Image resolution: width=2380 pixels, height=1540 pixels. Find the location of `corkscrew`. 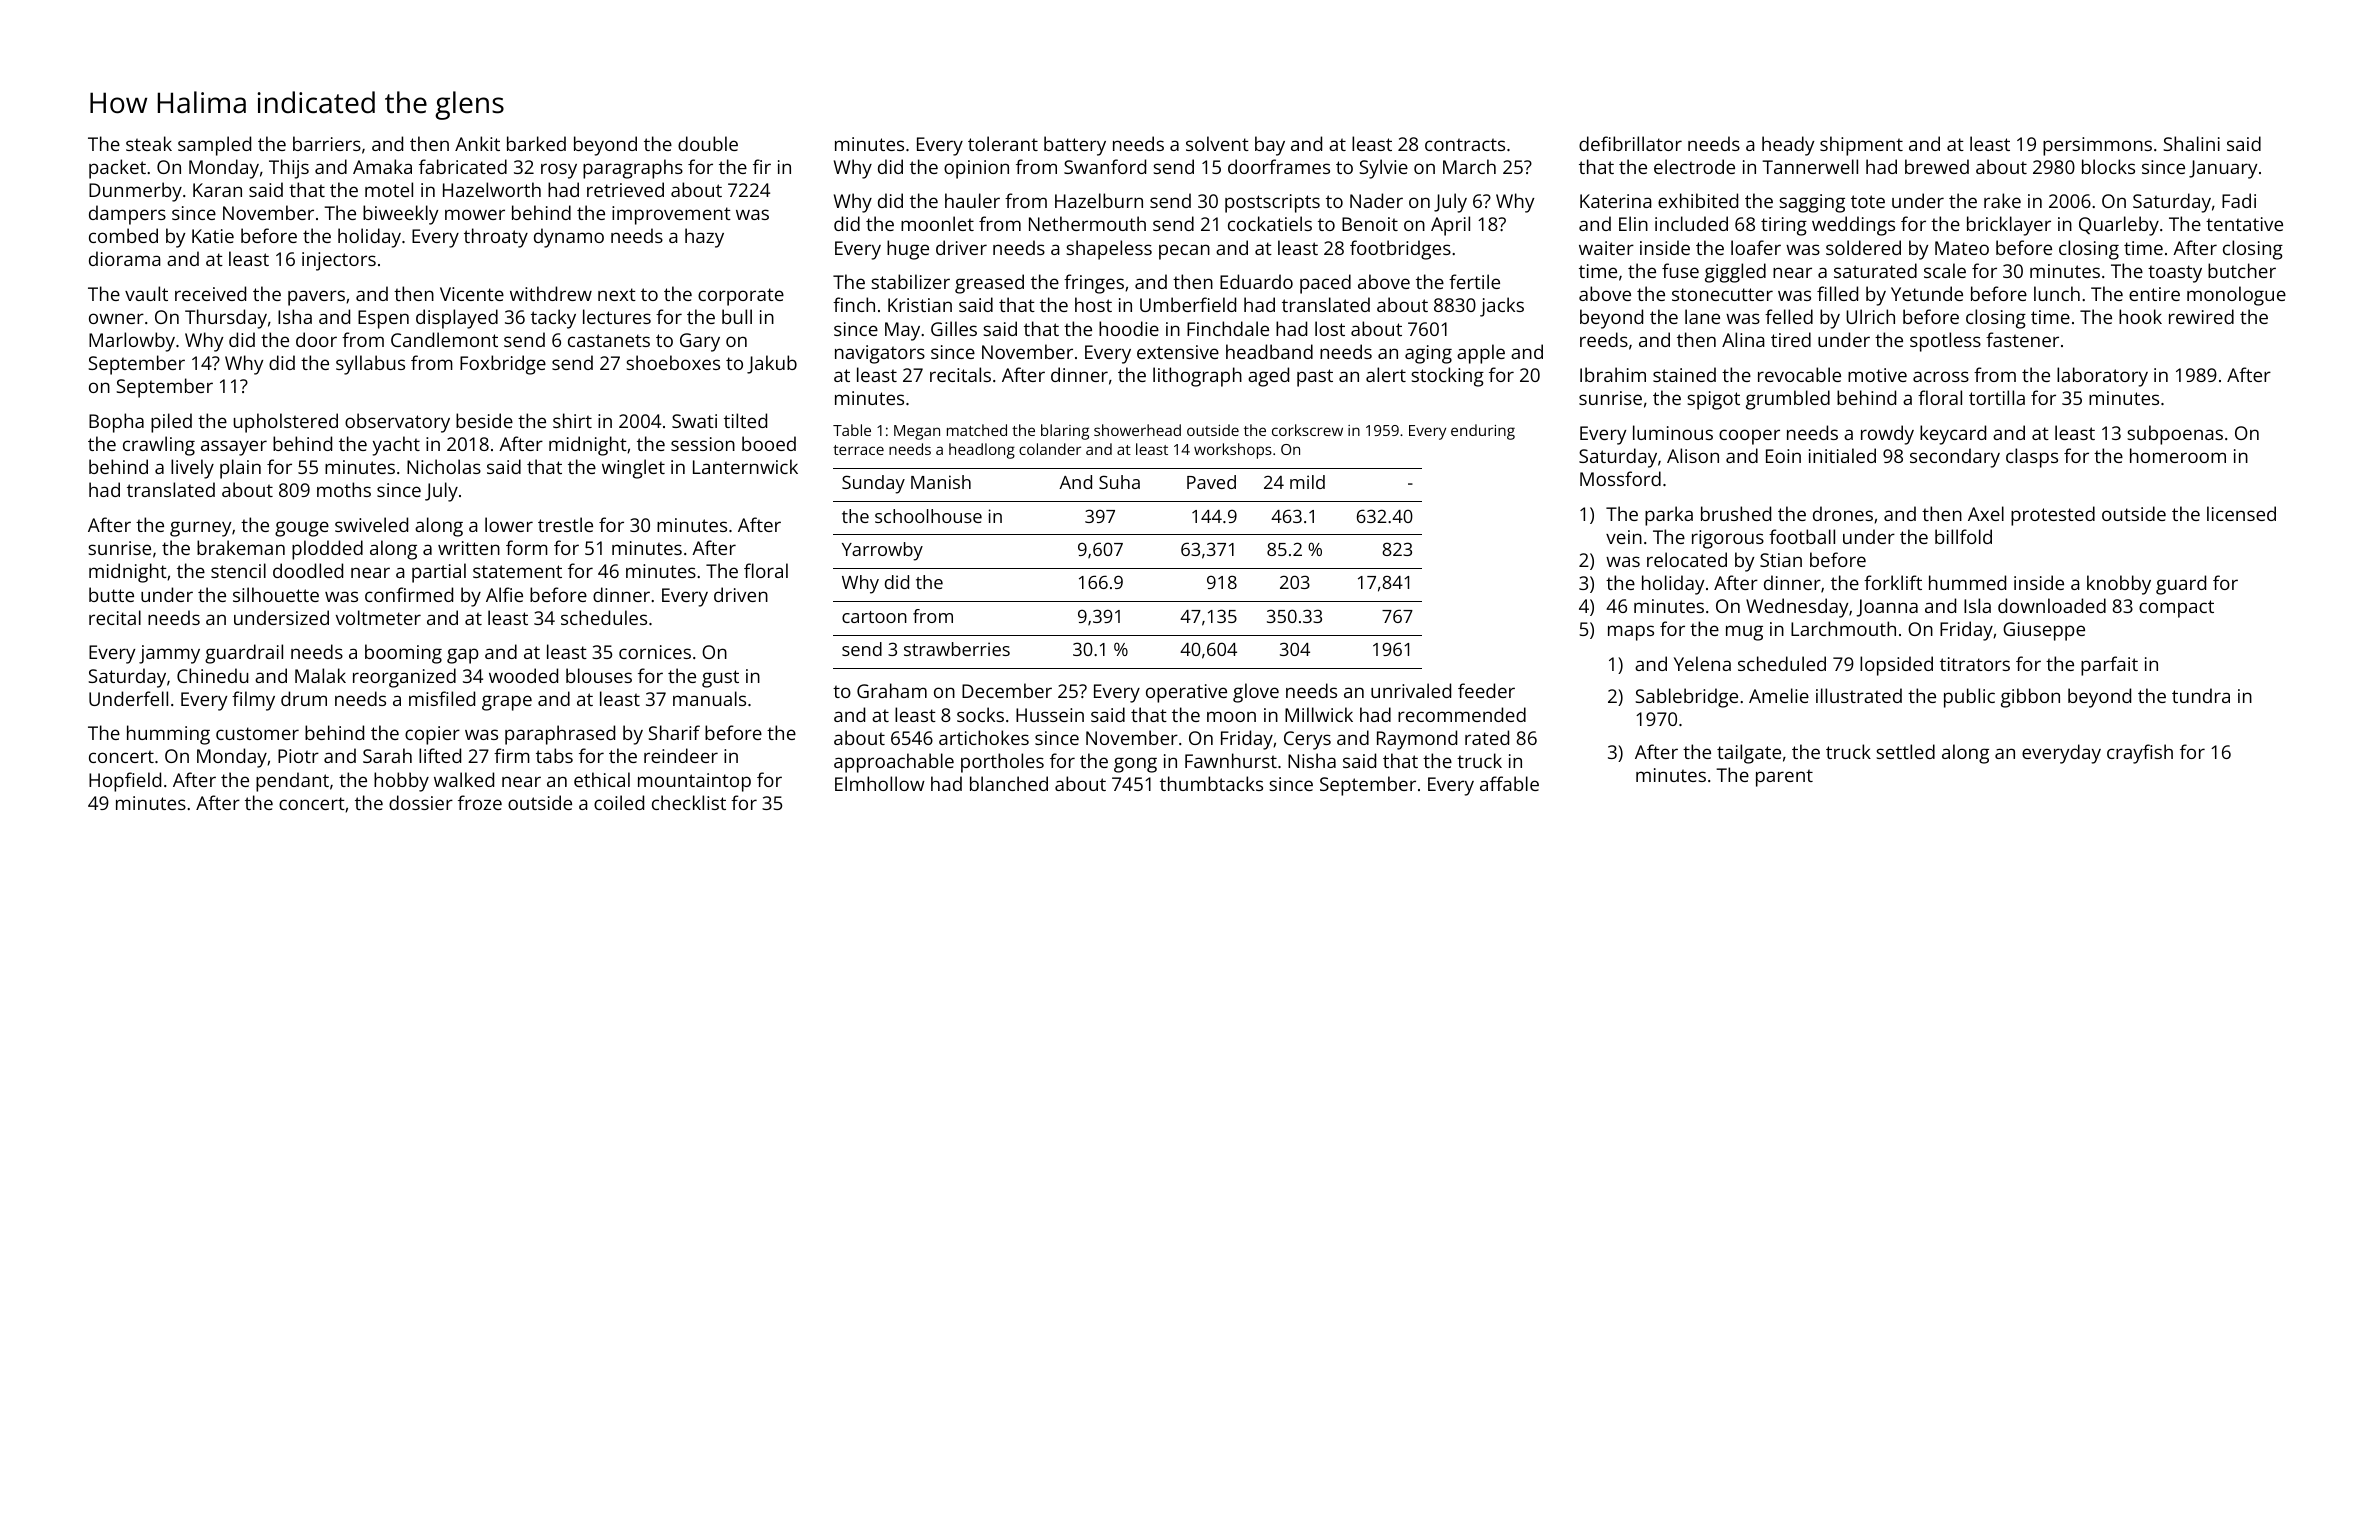

corkscrew is located at coordinates (1307, 430).
